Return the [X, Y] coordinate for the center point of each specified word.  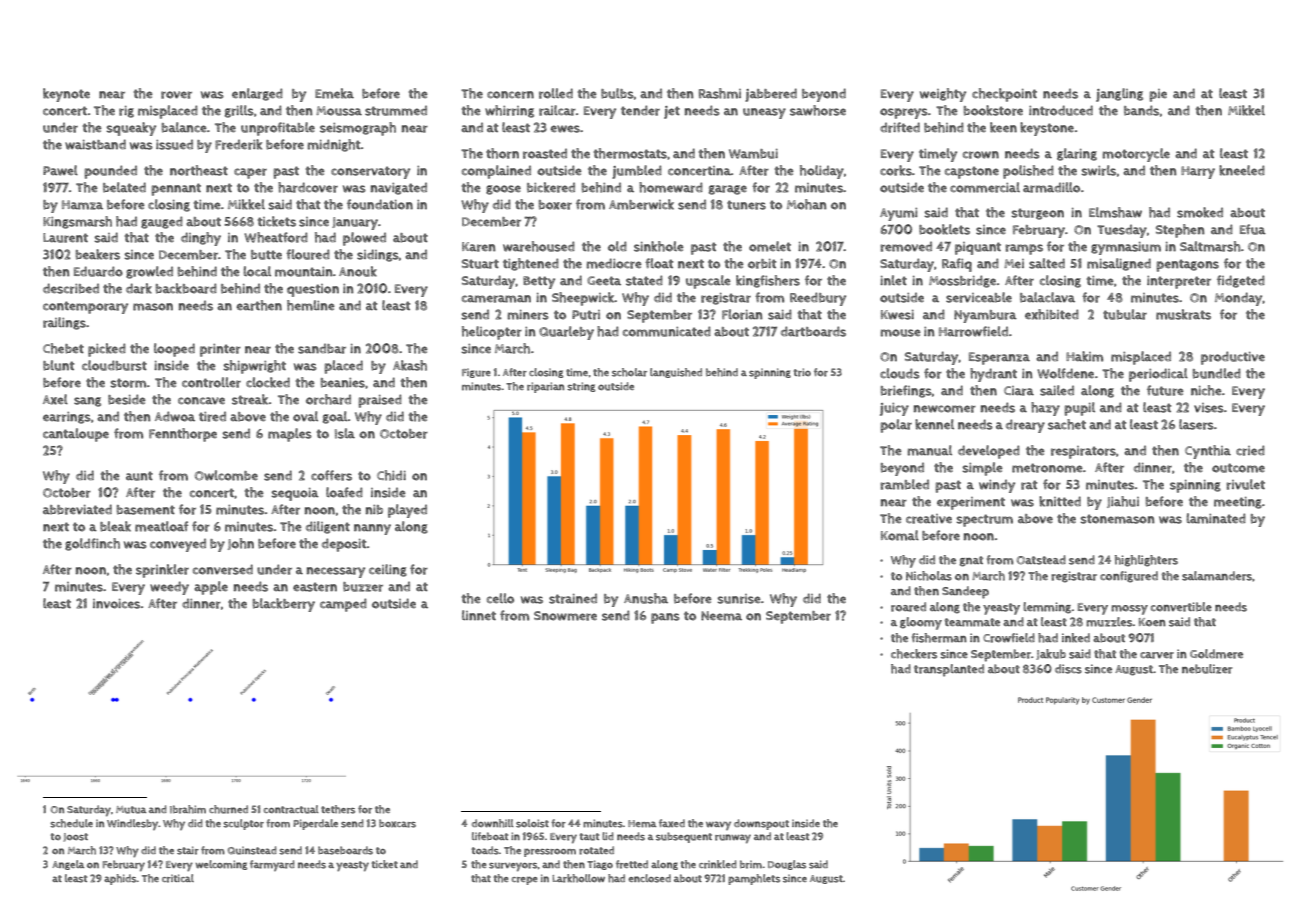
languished [676, 373]
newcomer [945, 409]
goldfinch [92, 544]
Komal [900, 535]
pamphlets [754, 879]
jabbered [771, 95]
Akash [410, 365]
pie [1158, 95]
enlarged [257, 94]
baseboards [345, 850]
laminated [1216, 518]
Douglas [787, 865]
